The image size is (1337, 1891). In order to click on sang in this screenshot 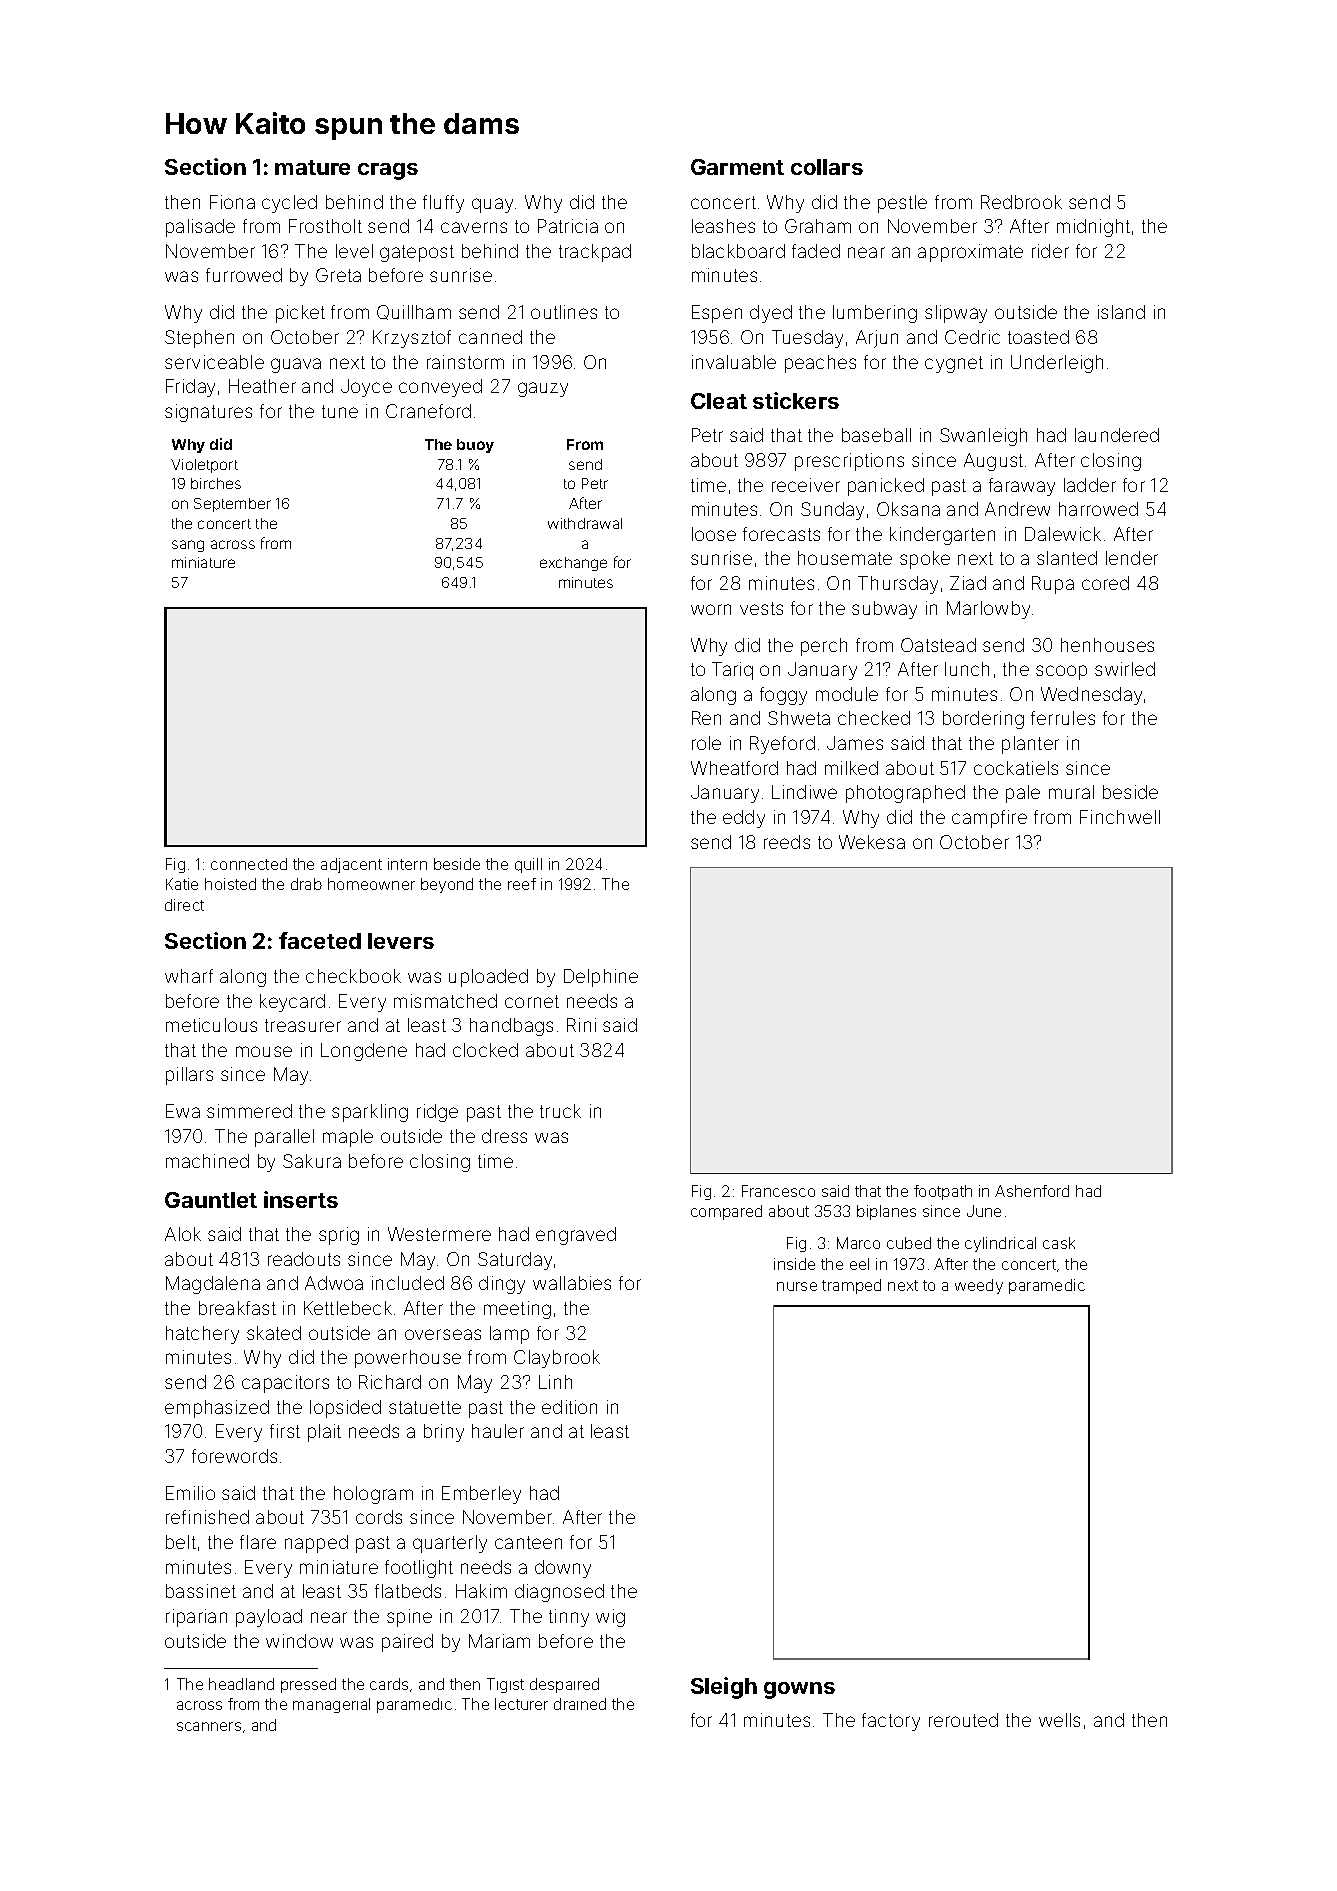, I will do `click(188, 546)`.
